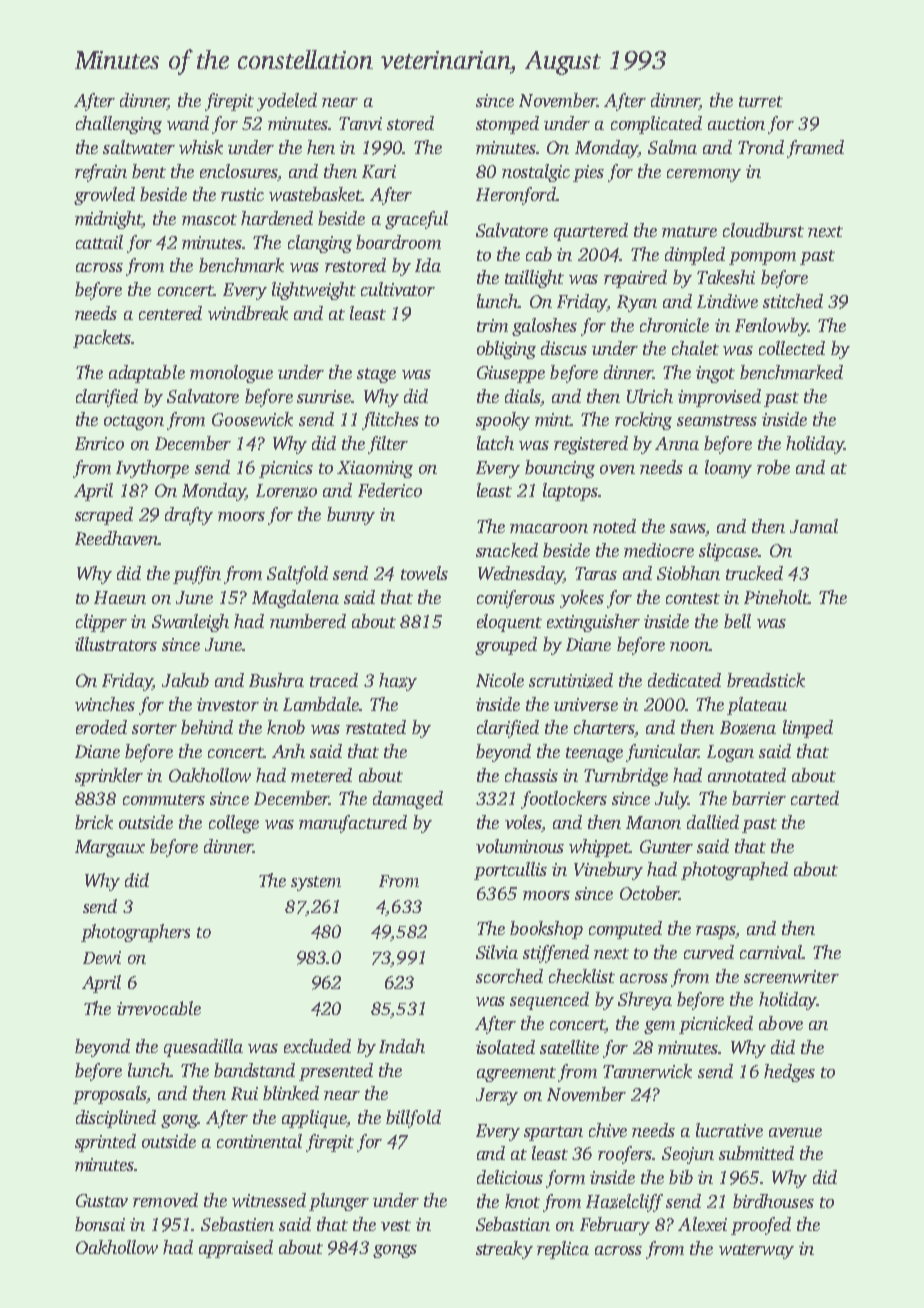 The image size is (924, 1308). What do you see at coordinates (650, 396) in the document?
I see `Ulrich` at bounding box center [650, 396].
